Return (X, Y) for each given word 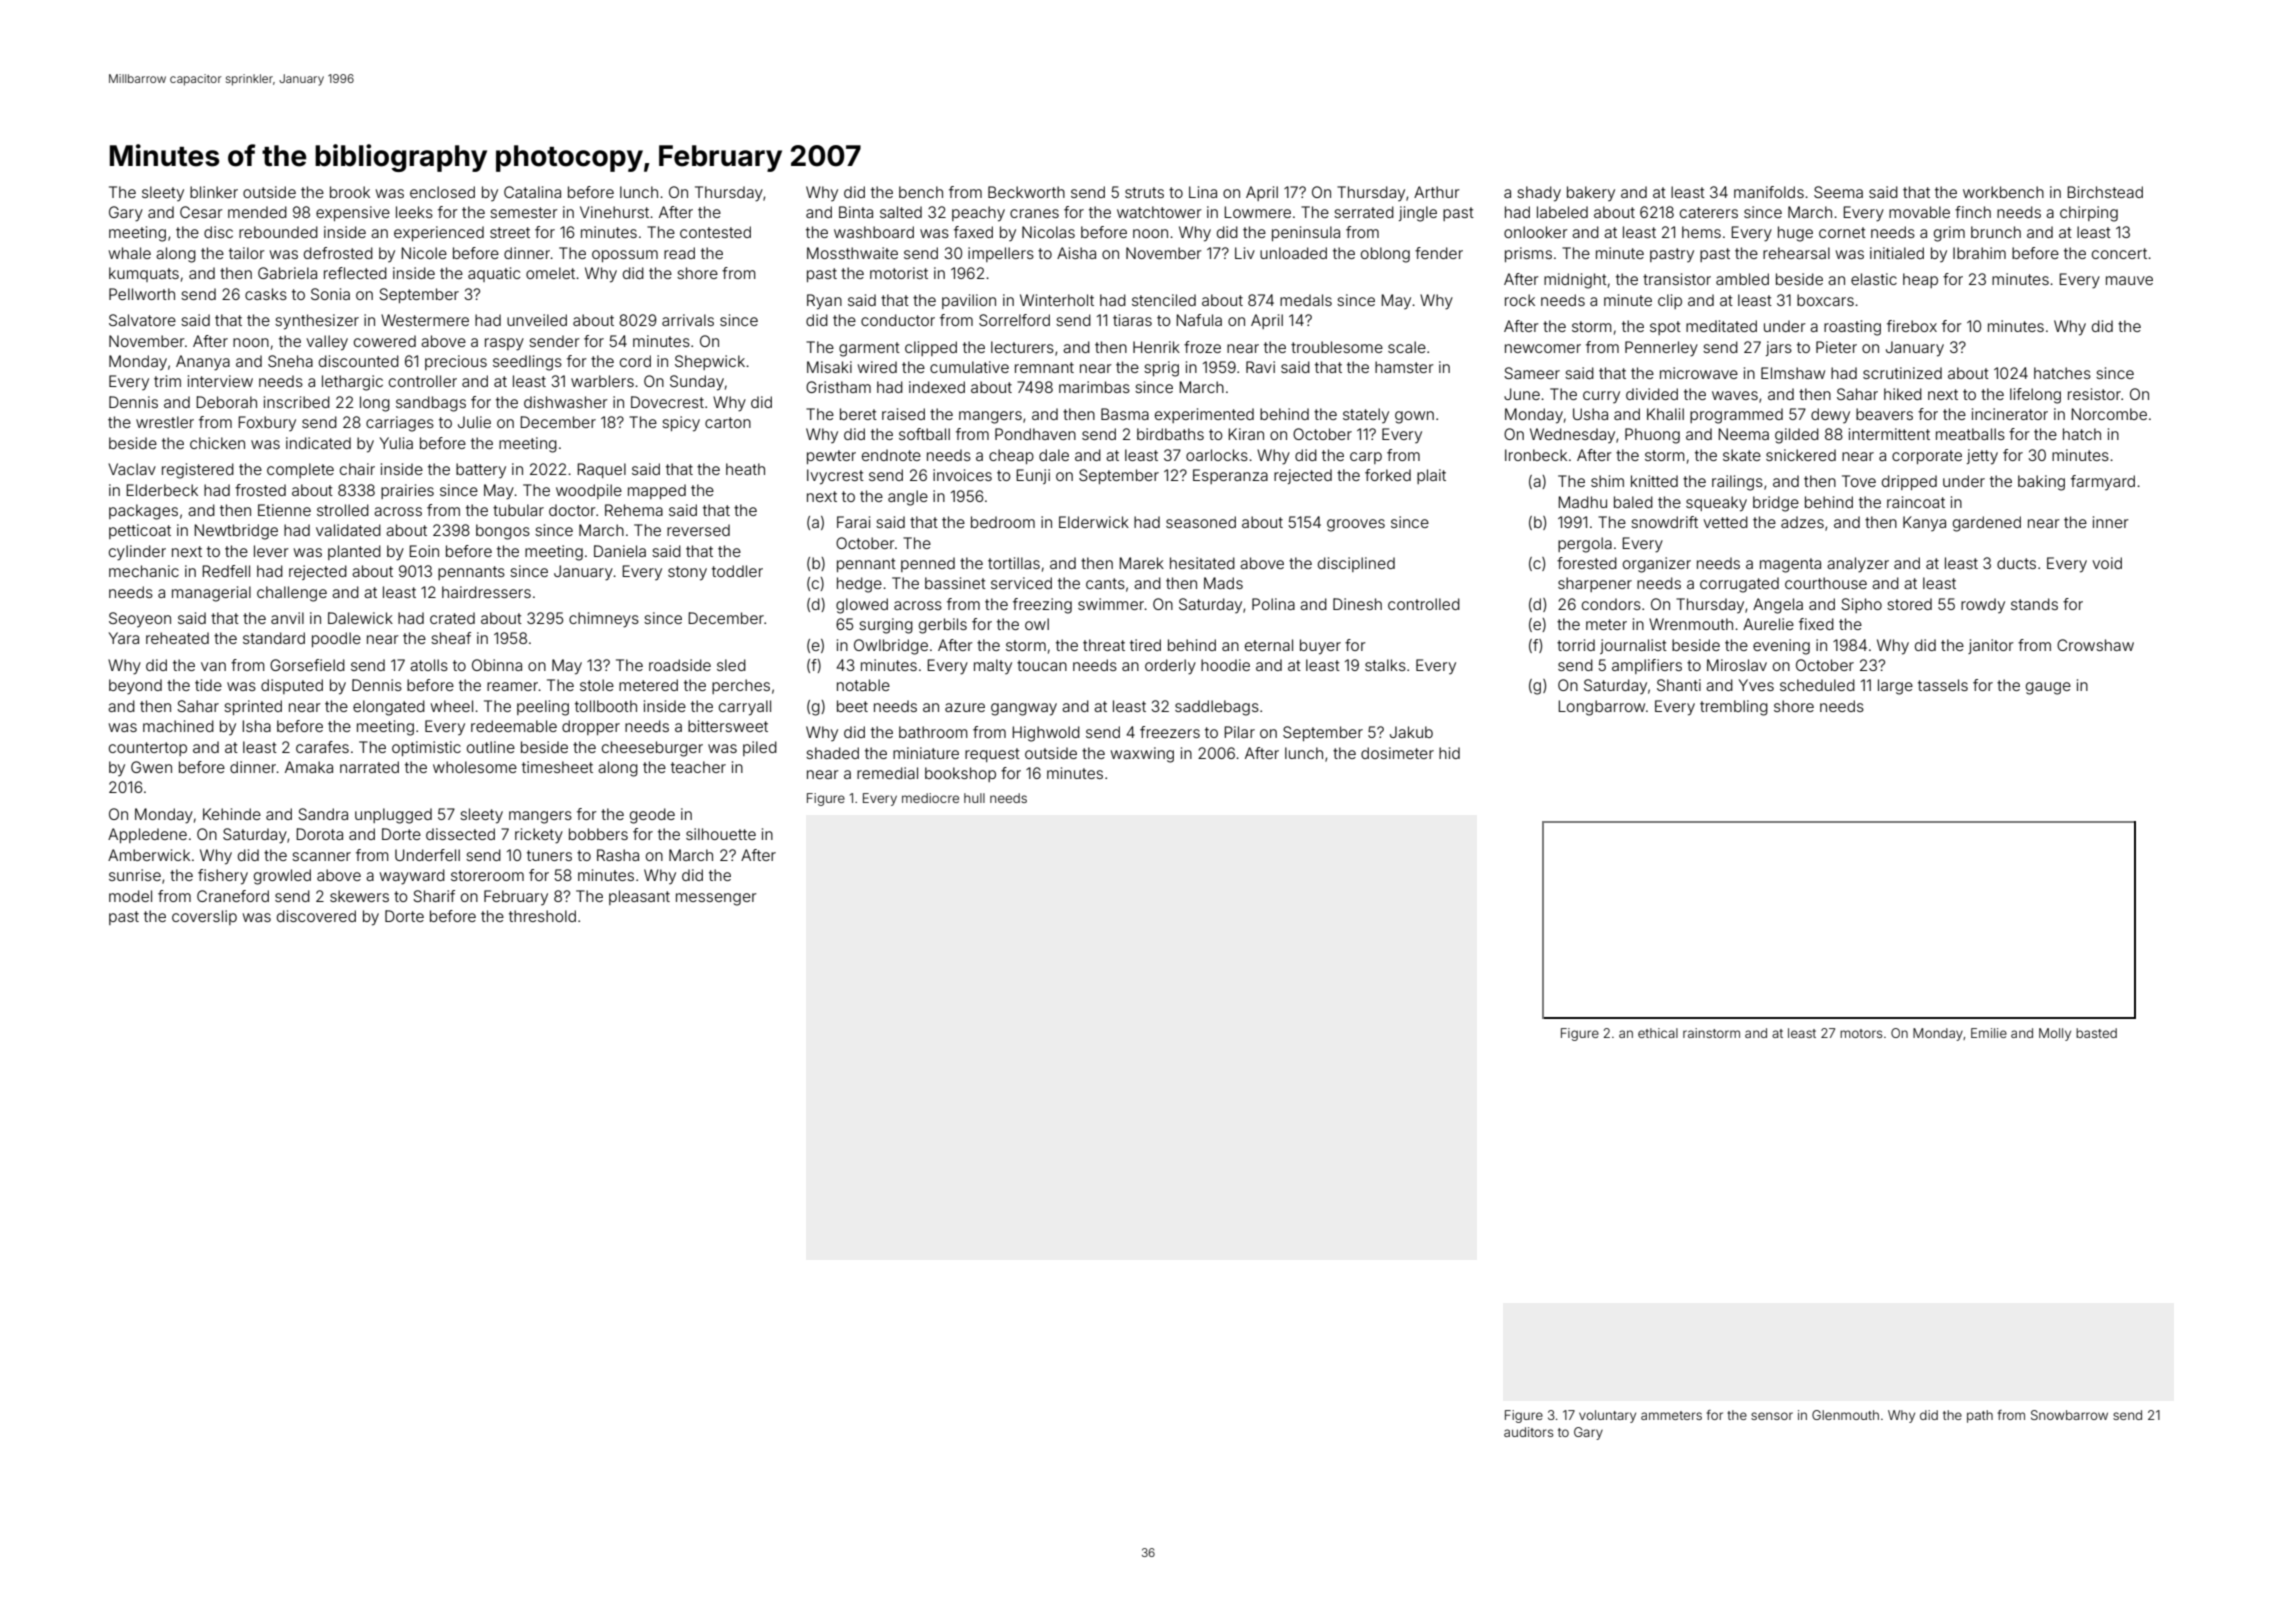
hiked (1903, 394)
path (1980, 1416)
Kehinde (232, 814)
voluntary (1607, 1416)
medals (1306, 300)
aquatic (494, 274)
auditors (1528, 1432)
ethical (1658, 1033)
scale (1407, 347)
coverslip (204, 917)
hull (974, 798)
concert (2119, 253)
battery (481, 470)
